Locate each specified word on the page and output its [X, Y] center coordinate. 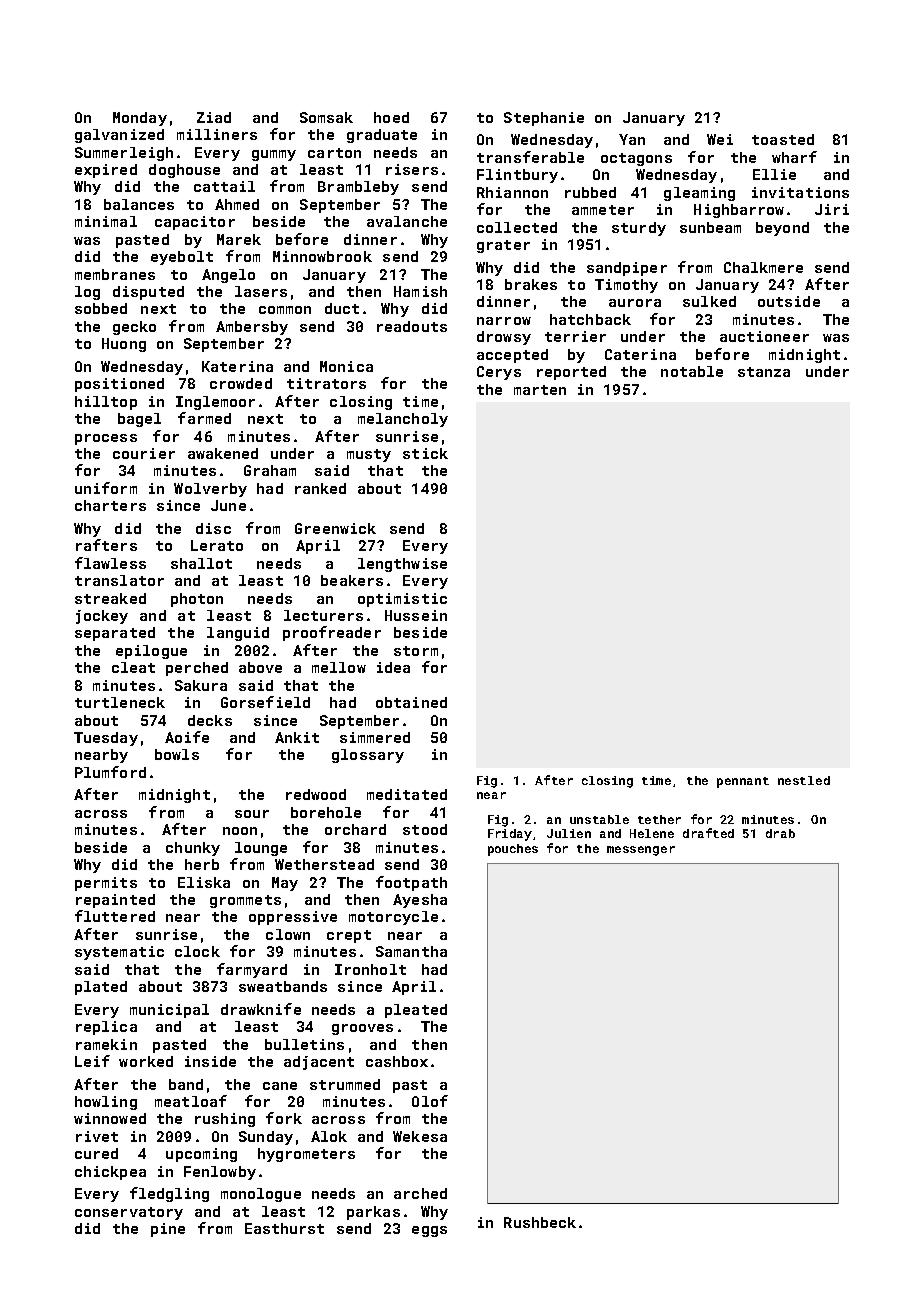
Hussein [416, 615]
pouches [513, 850]
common [285, 310]
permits [106, 884]
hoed [391, 117]
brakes [531, 284]
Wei [720, 139]
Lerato [217, 545]
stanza [764, 372]
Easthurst [284, 1228]
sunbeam [710, 227]
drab [780, 833]
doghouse [184, 171]
